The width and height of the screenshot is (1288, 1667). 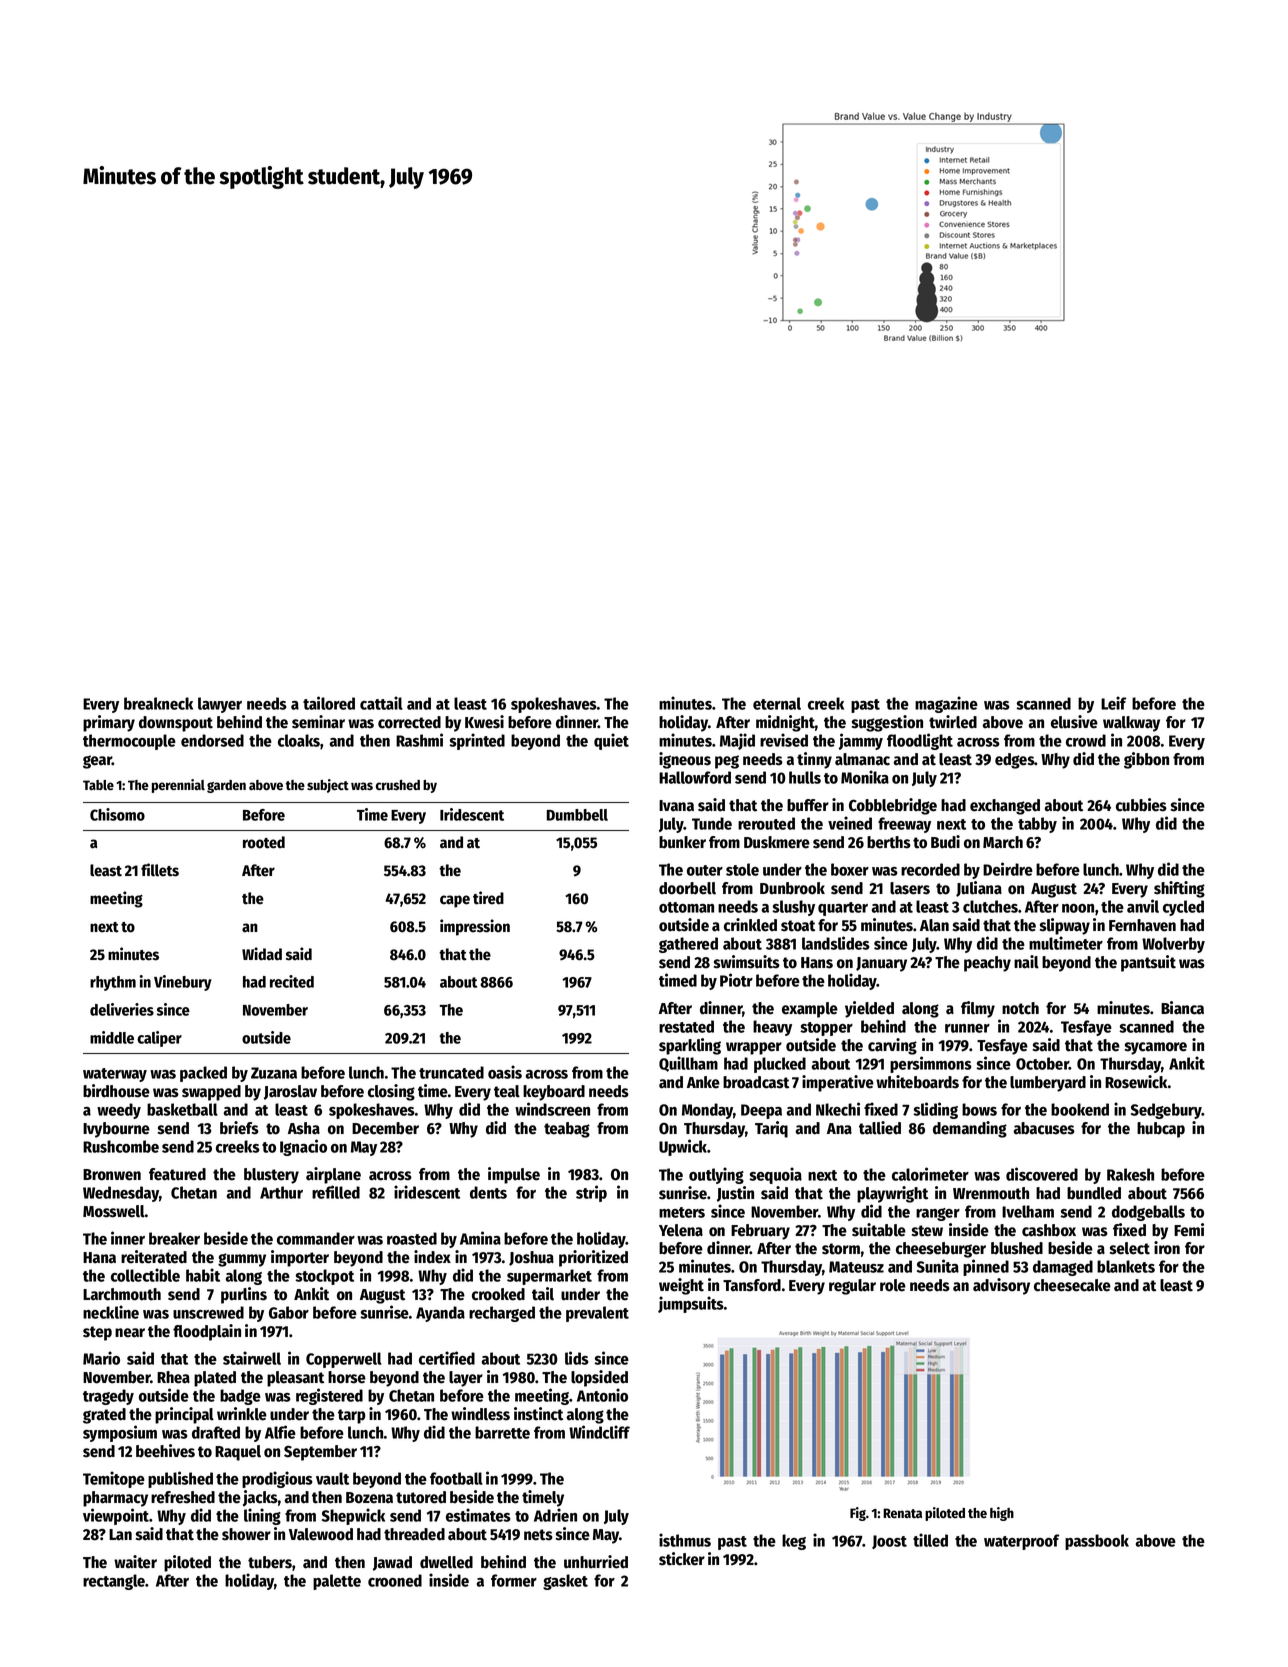 What do you see at coordinates (244, 1295) in the screenshot?
I see `purlins` at bounding box center [244, 1295].
